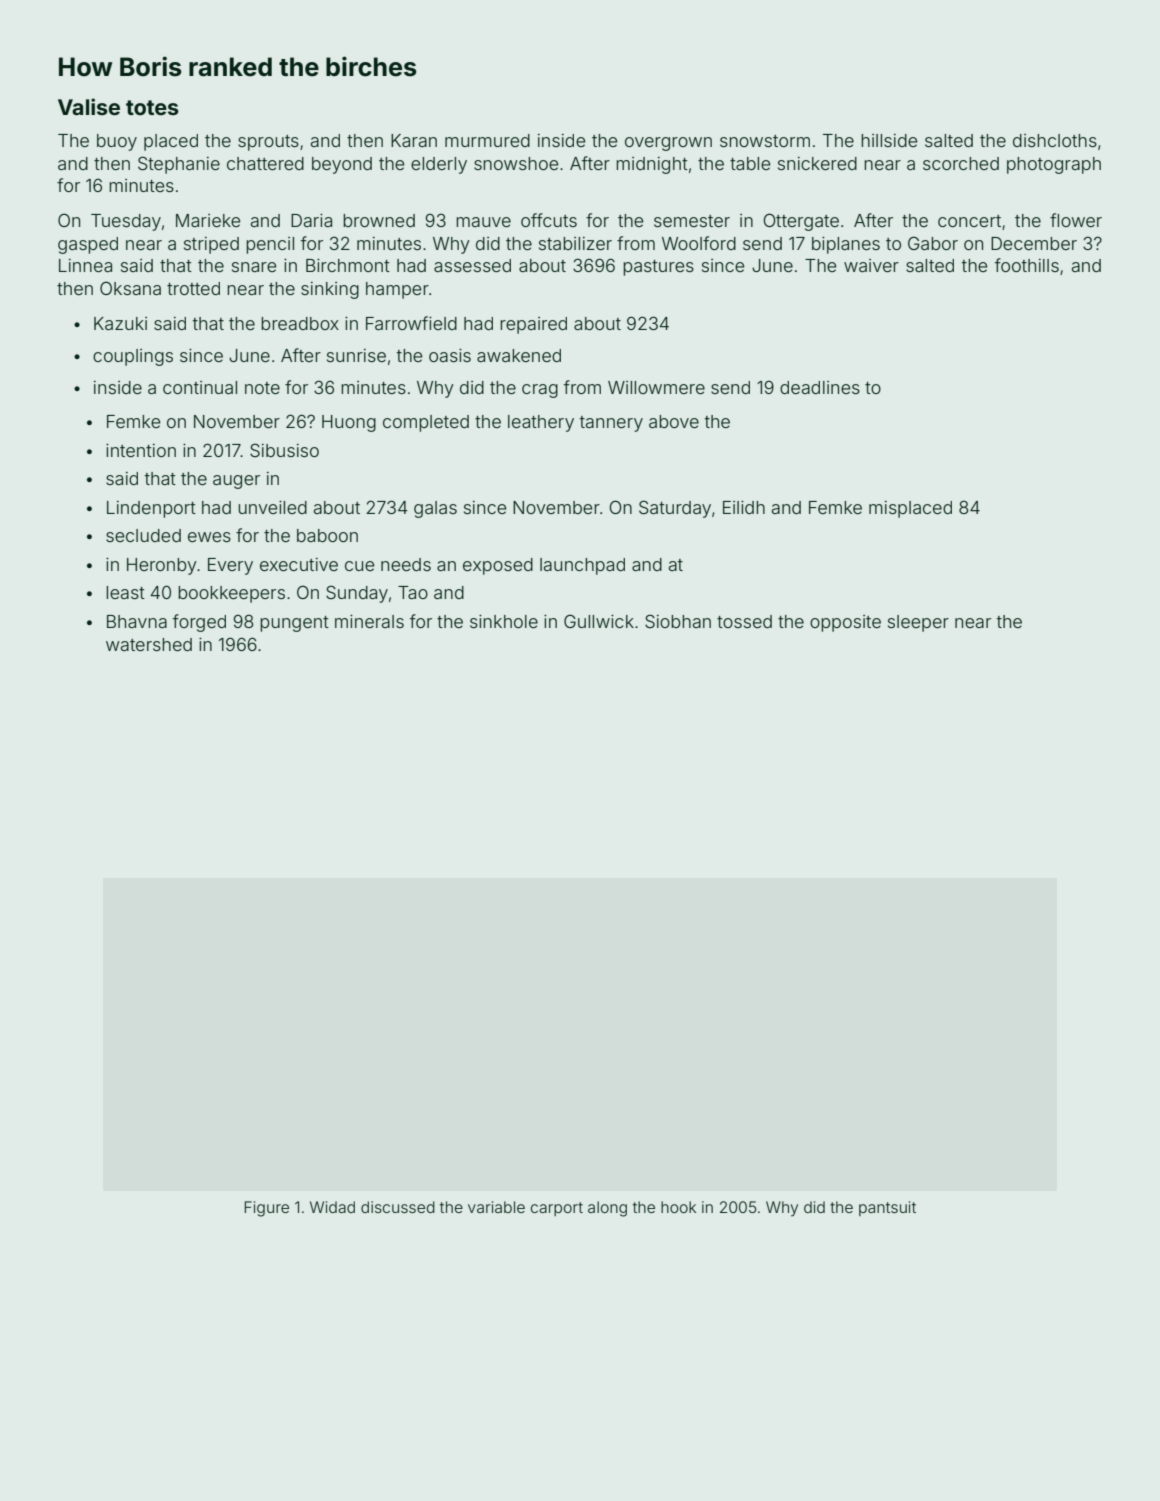 This document has height=1501, width=1160. Describe the element at coordinates (369, 621) in the document. I see `minerals` at that location.
